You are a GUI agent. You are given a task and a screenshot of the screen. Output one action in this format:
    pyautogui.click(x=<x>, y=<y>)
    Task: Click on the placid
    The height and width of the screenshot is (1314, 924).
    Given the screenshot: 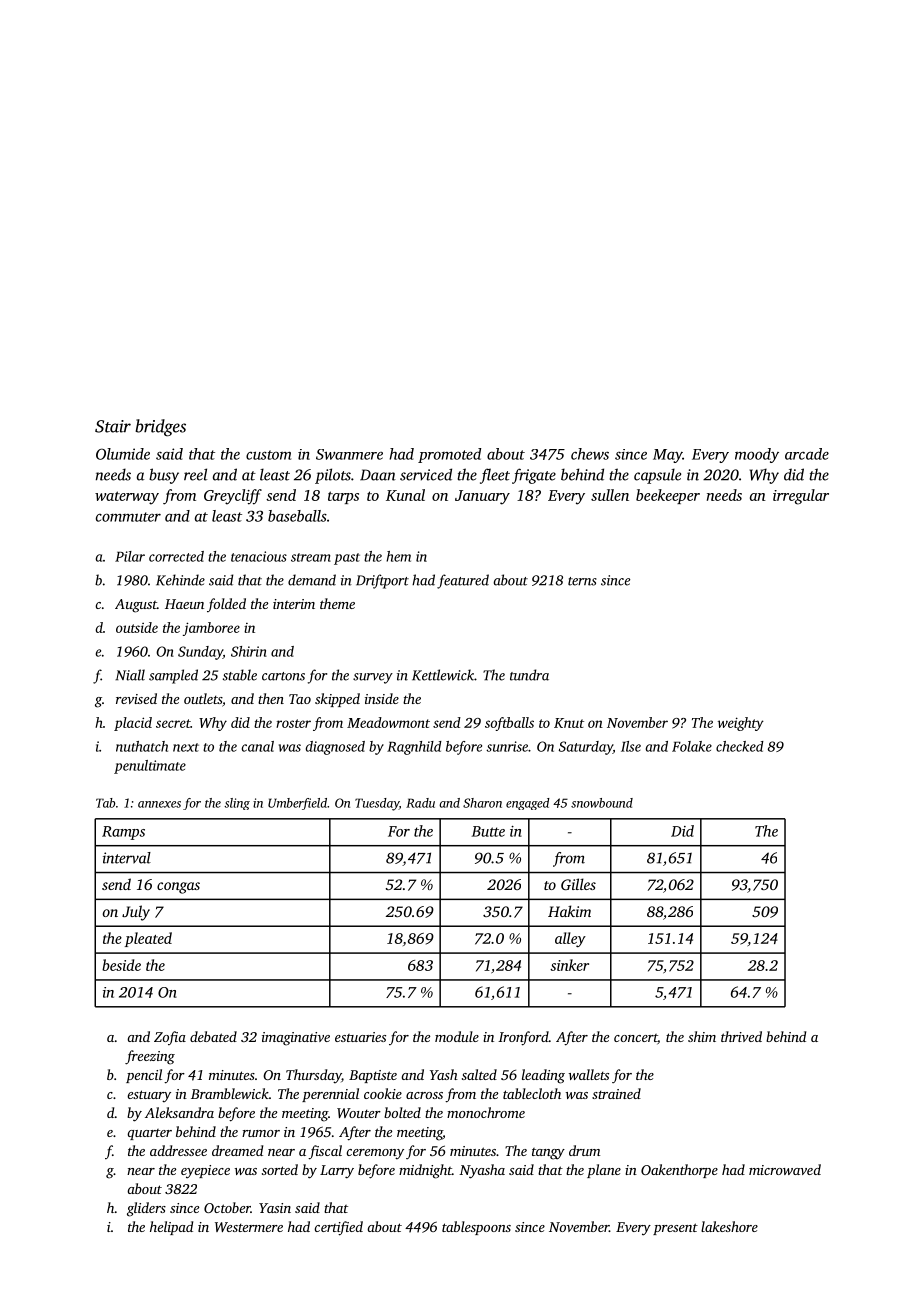 What is the action you would take?
    pyautogui.click(x=133, y=724)
